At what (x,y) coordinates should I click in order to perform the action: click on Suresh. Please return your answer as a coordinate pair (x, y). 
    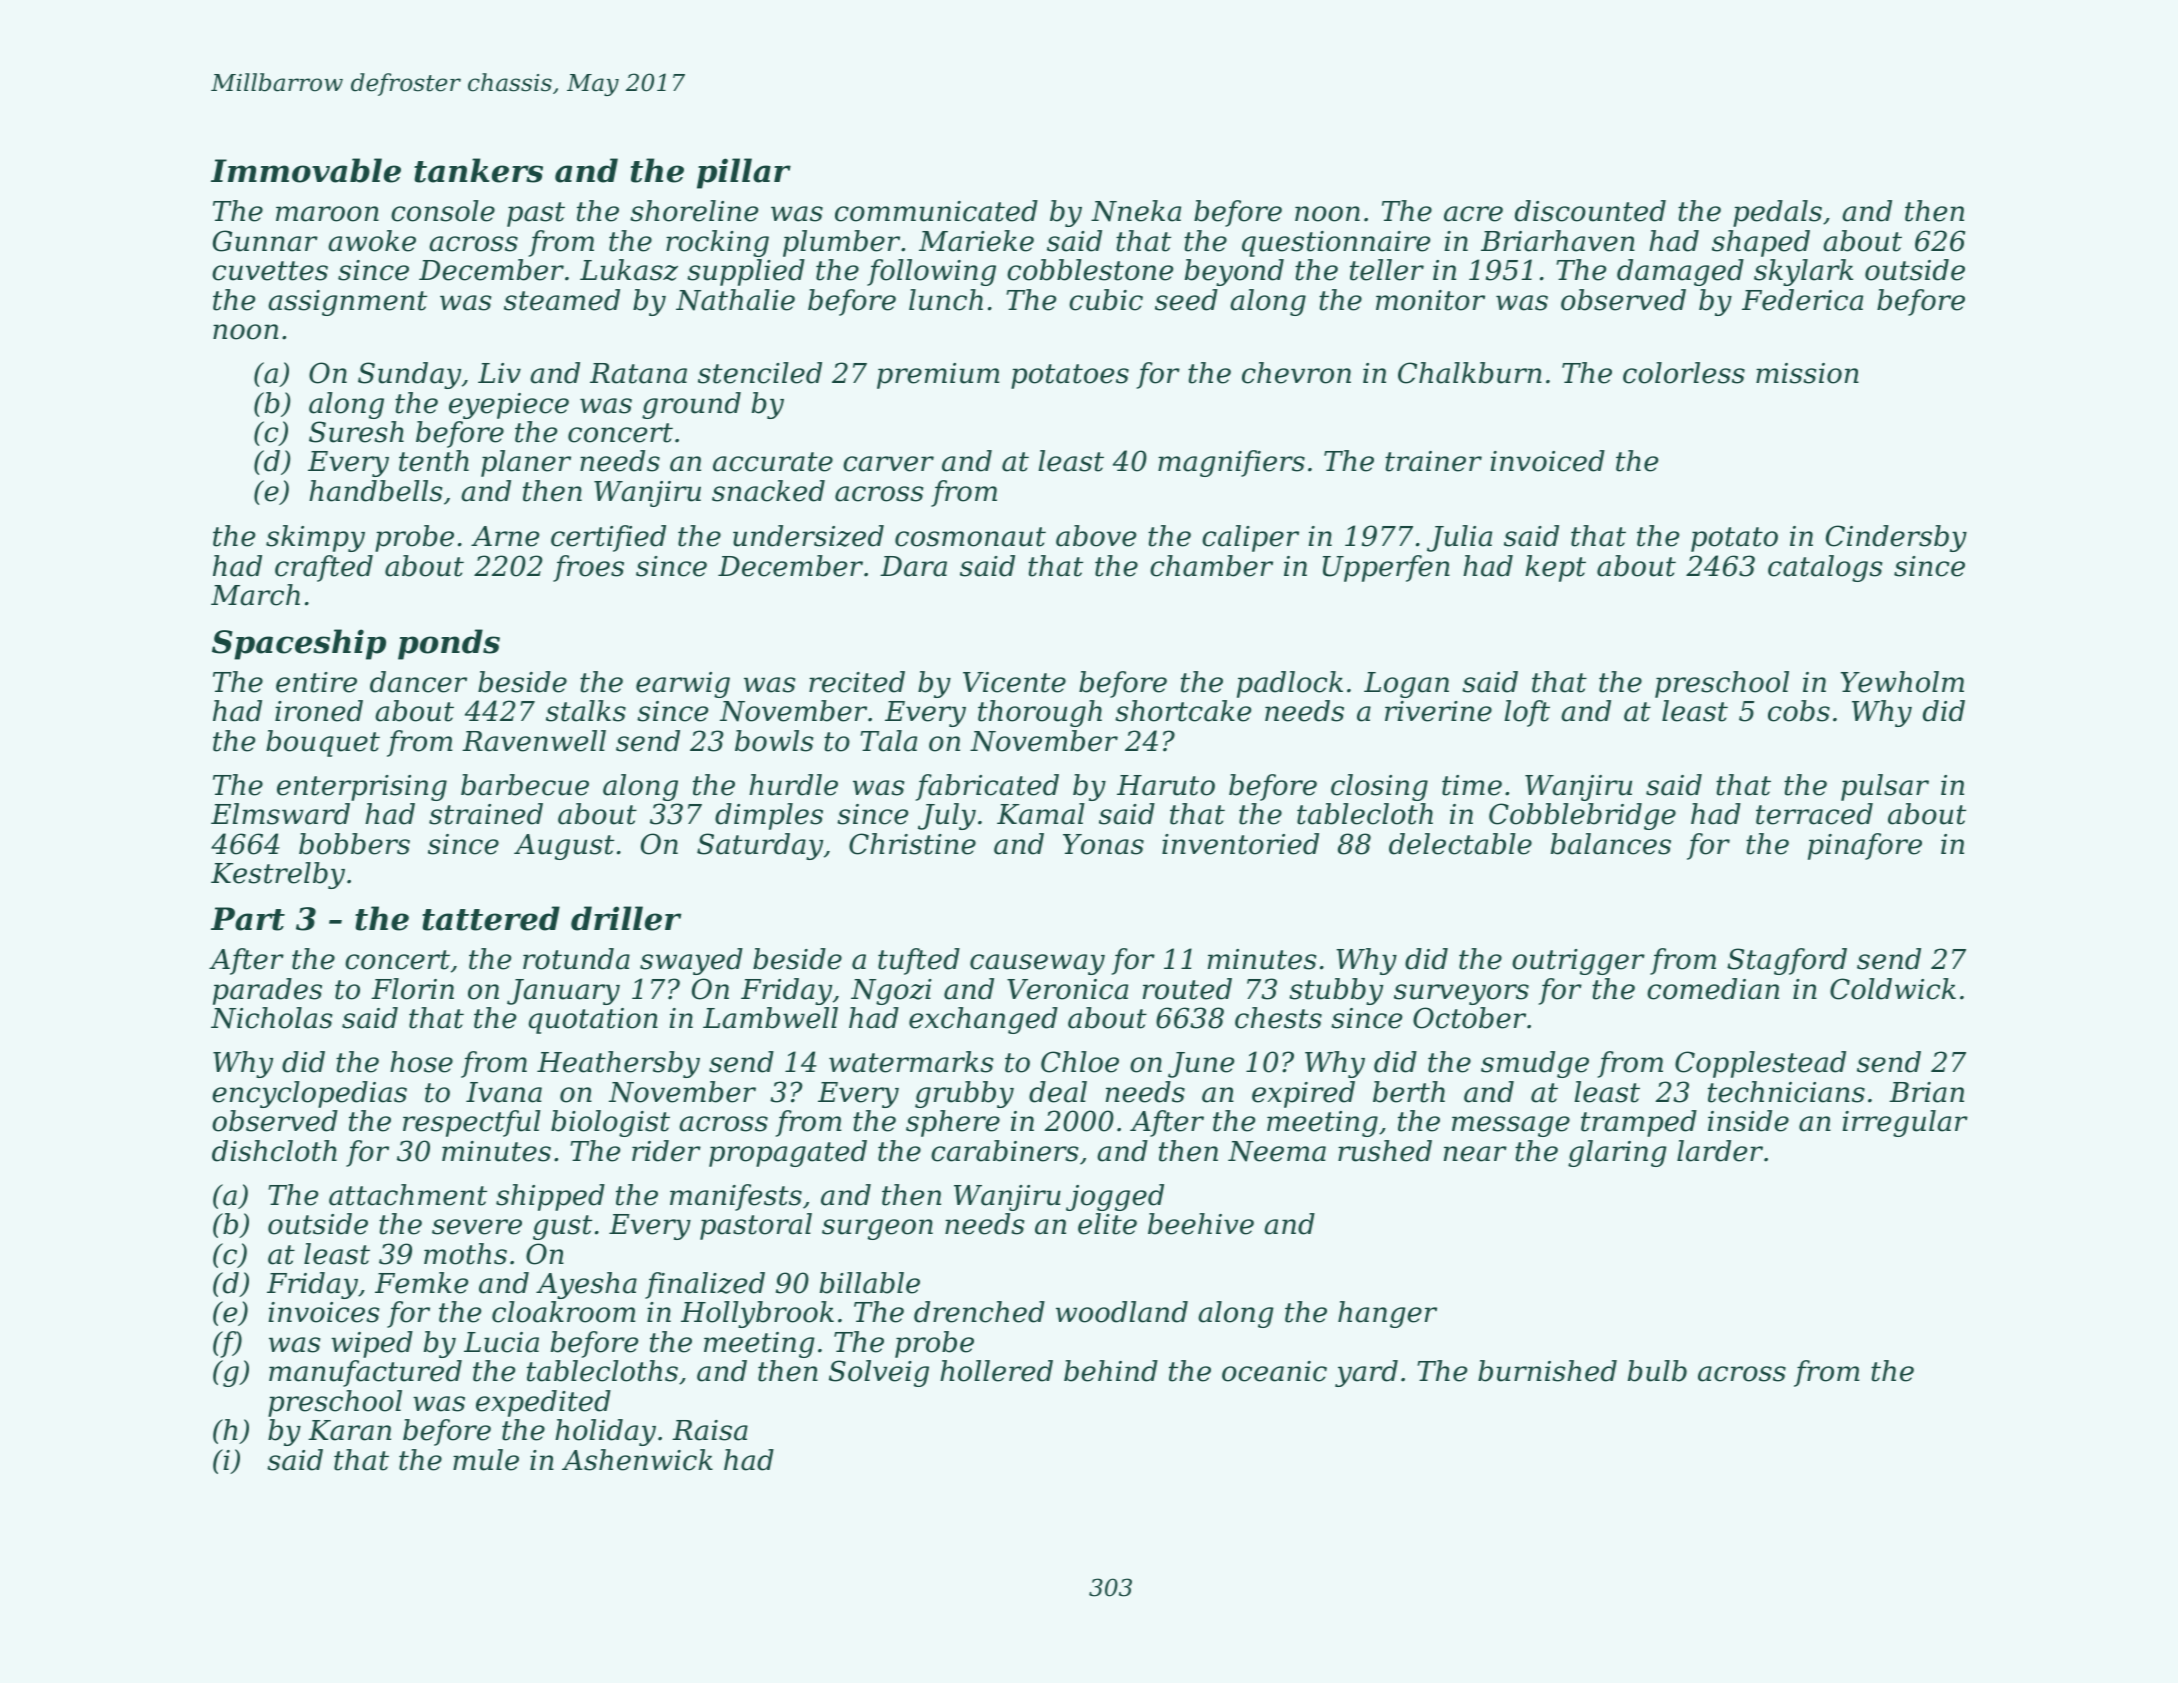
    Looking at the image, I should click on (356, 432).
